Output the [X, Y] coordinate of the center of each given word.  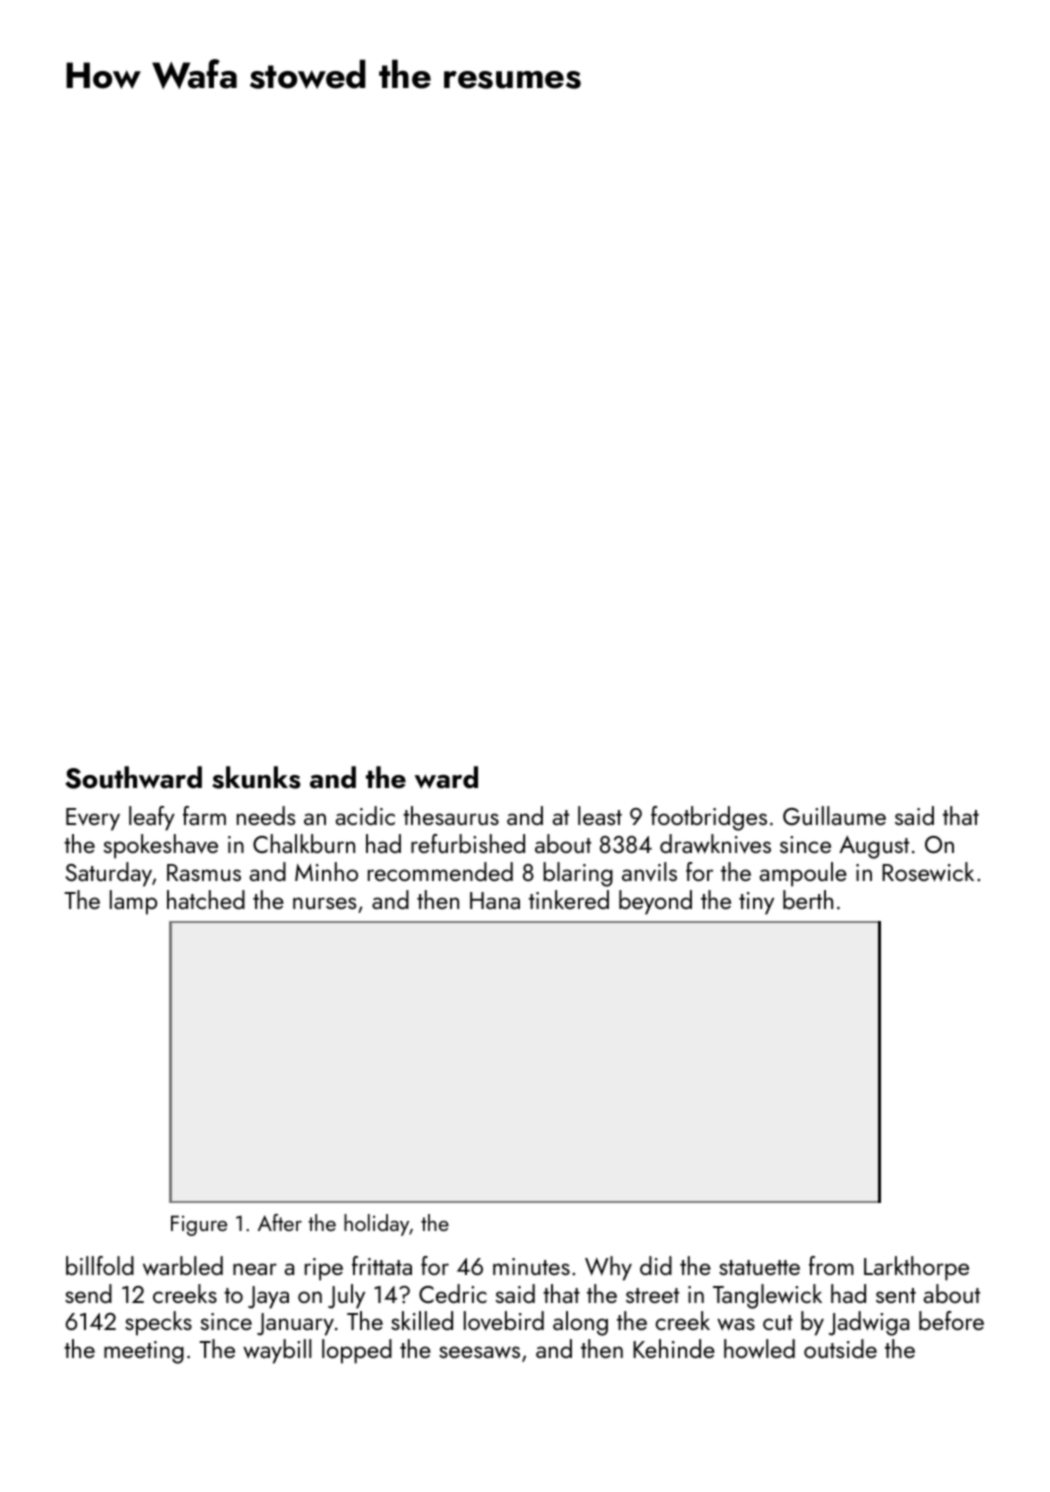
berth [808, 899]
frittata [382, 1265]
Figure [199, 1225]
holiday [376, 1225]
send [88, 1293]
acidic [365, 815]
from [831, 1265]
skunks [256, 777]
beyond [655, 902]
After [280, 1222]
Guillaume [834, 815]
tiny [756, 903]
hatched [206, 899]
